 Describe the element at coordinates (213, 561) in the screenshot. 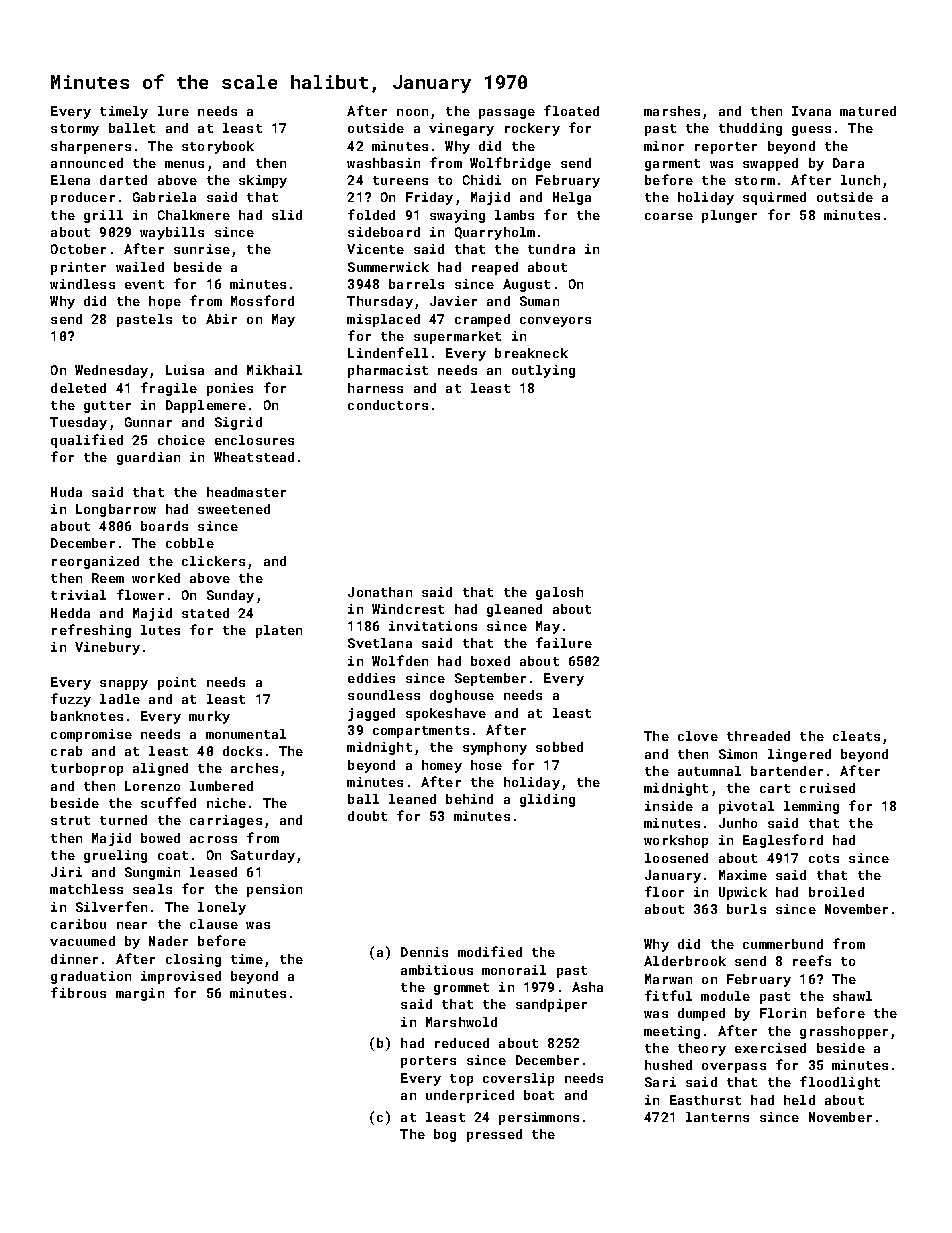

I see `clickers` at that location.
